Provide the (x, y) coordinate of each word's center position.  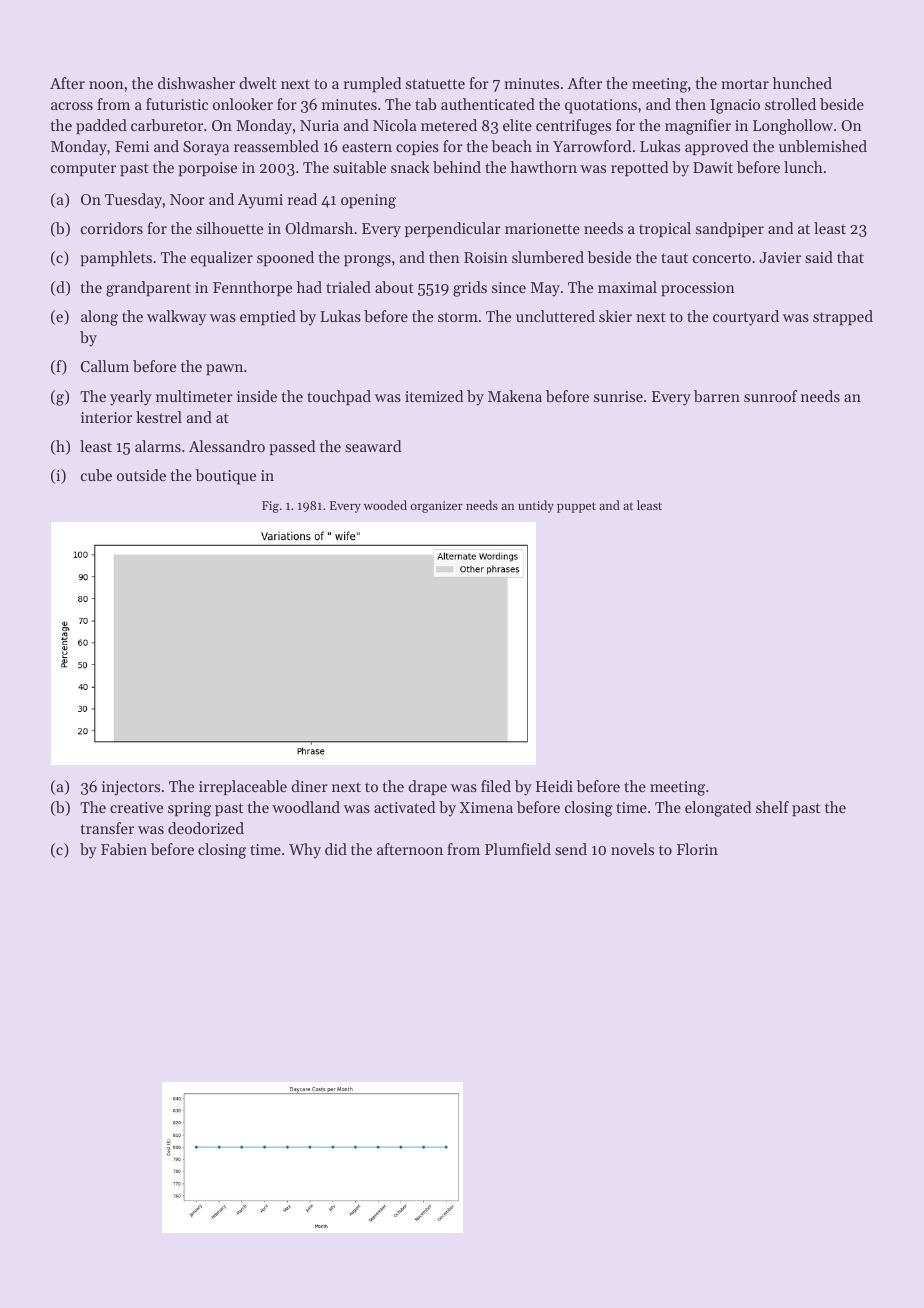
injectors (131, 788)
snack (410, 167)
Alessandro (227, 446)
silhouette (229, 228)
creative (136, 807)
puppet (576, 507)
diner (309, 786)
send (571, 849)
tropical (665, 229)
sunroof (770, 396)
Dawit (713, 167)
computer (83, 169)
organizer (437, 507)
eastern (367, 147)
